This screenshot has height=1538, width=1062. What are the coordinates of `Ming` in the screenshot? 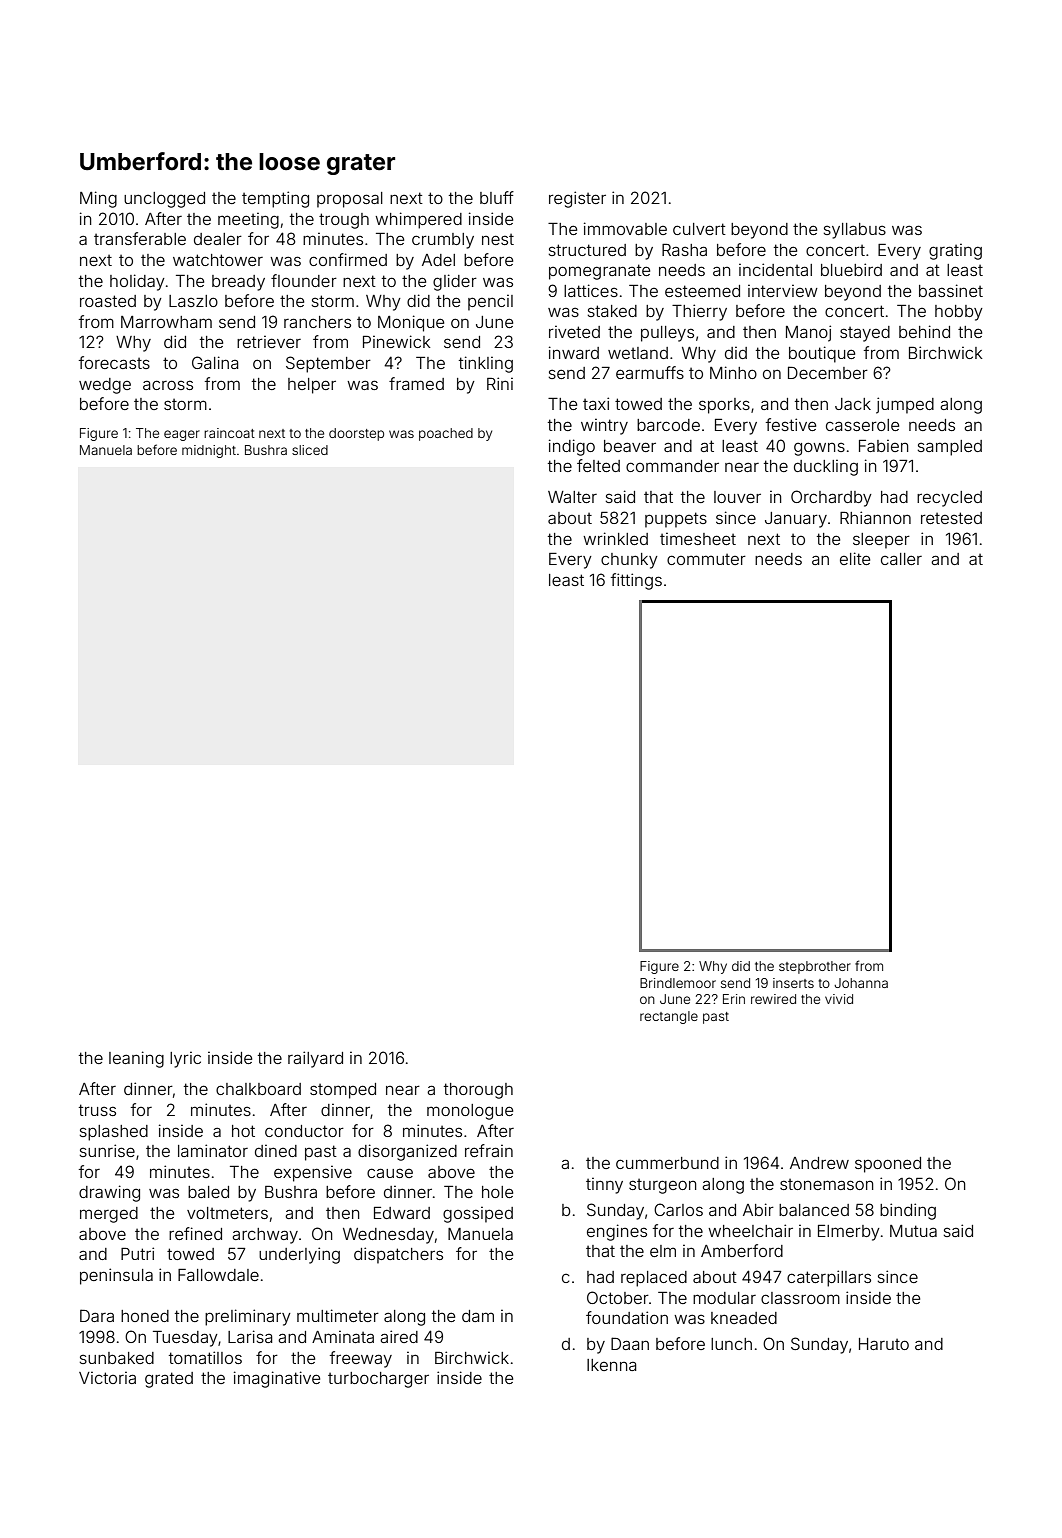 It's located at (98, 199).
